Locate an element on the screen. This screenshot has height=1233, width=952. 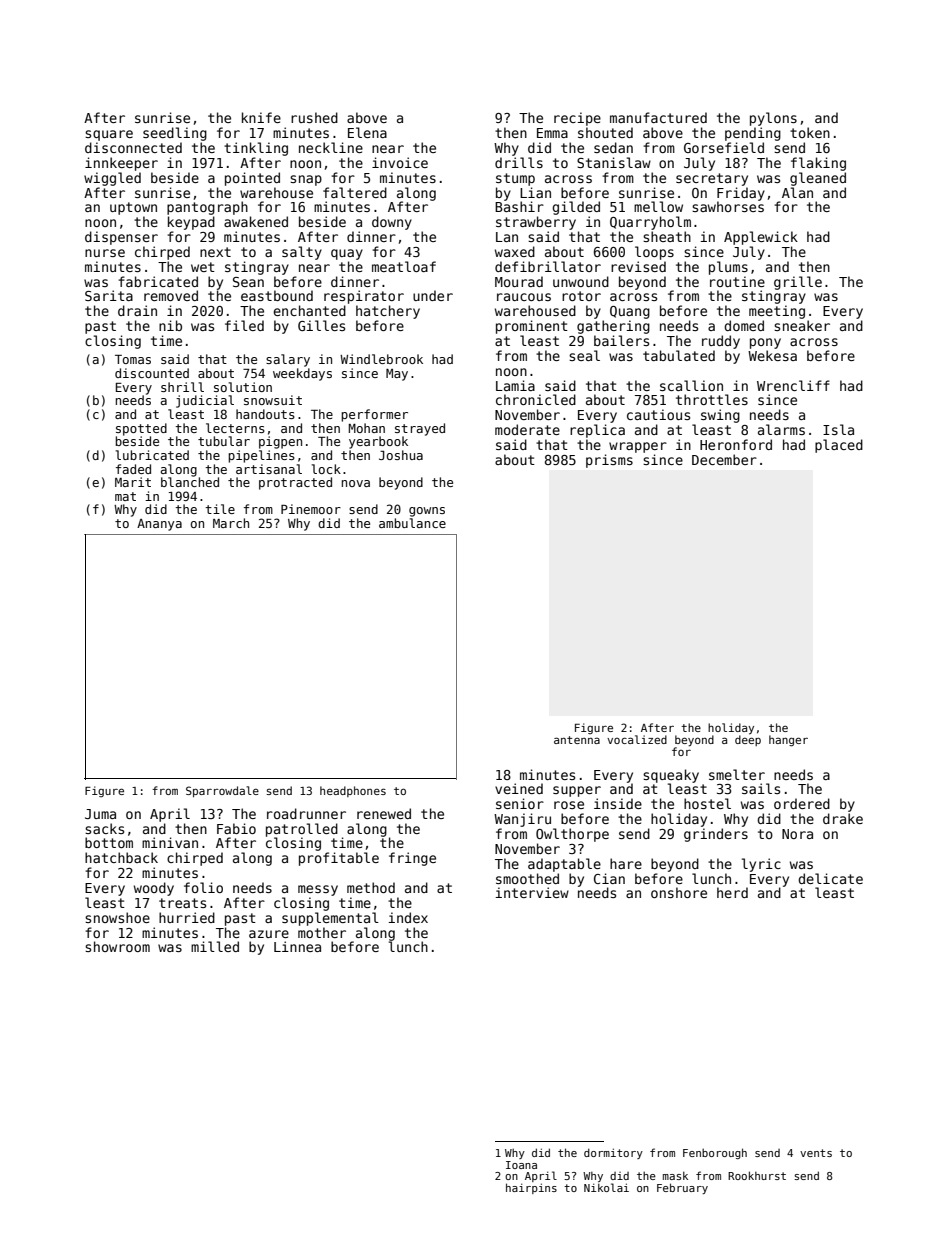
seedling is located at coordinates (175, 134).
